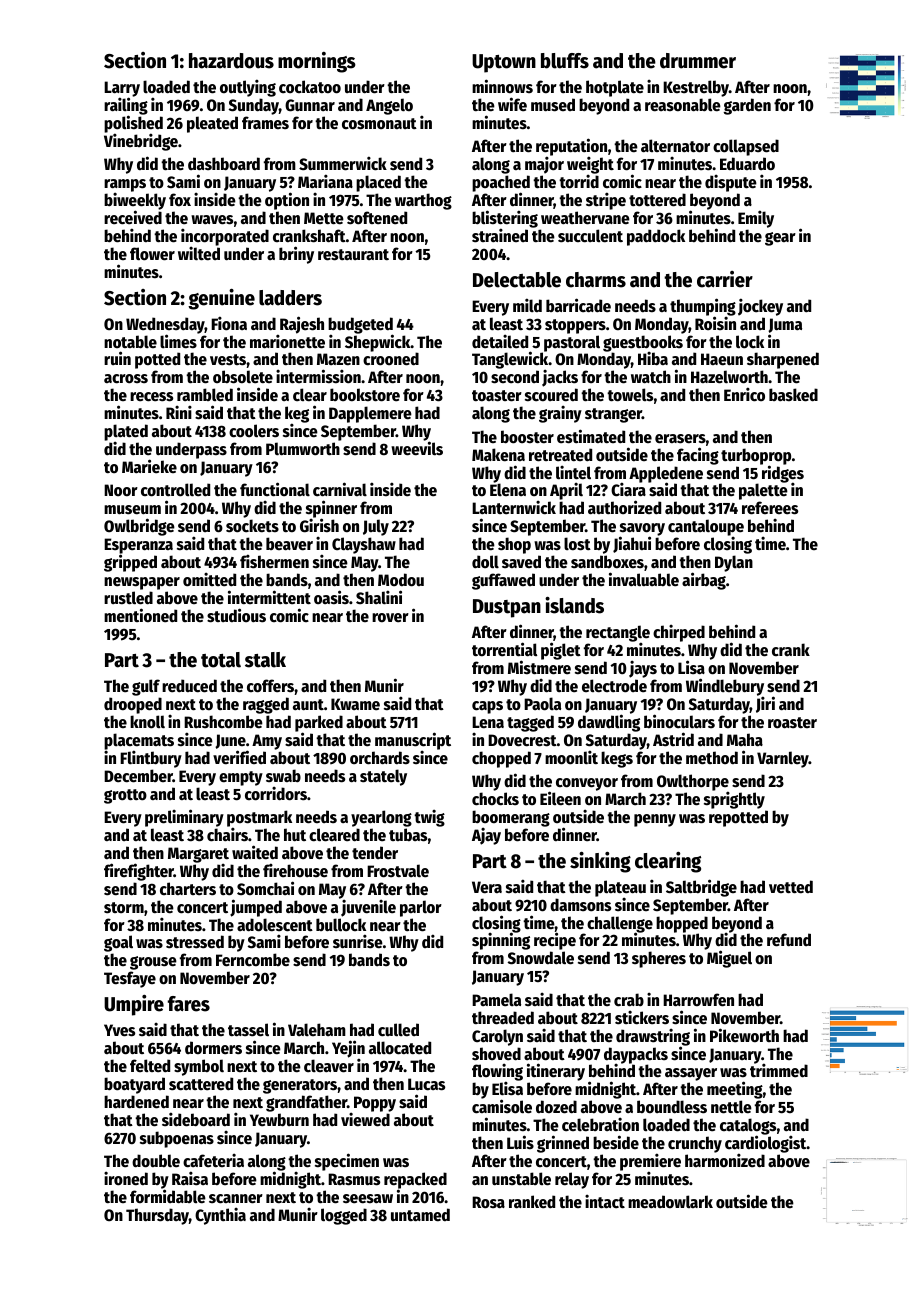 The image size is (924, 1308). I want to click on warthog, so click(423, 201).
